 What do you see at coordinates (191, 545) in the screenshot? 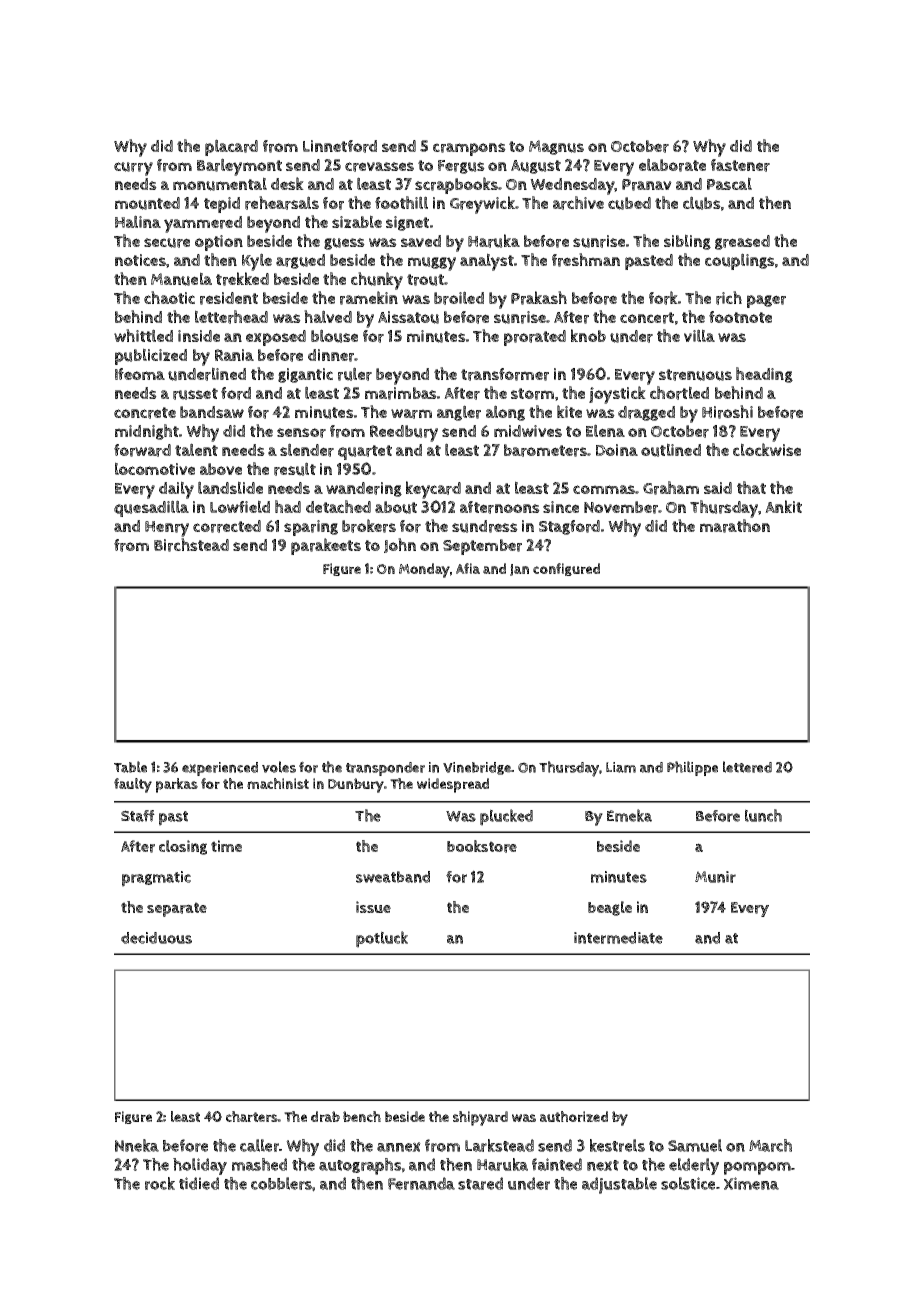
I see `Birchstead` at bounding box center [191, 545].
